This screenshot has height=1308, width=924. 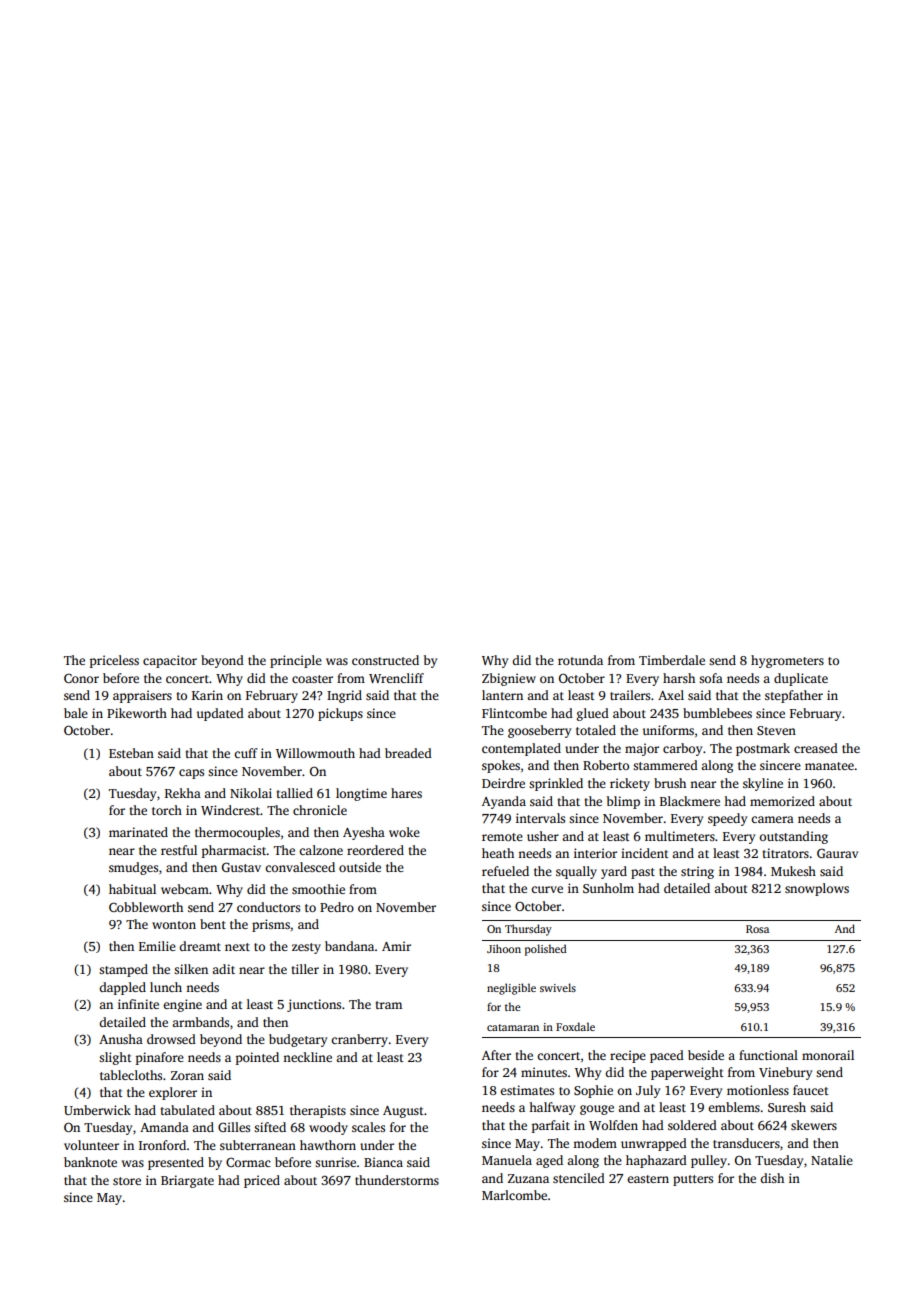 What do you see at coordinates (502, 695) in the screenshot?
I see `lantern` at bounding box center [502, 695].
